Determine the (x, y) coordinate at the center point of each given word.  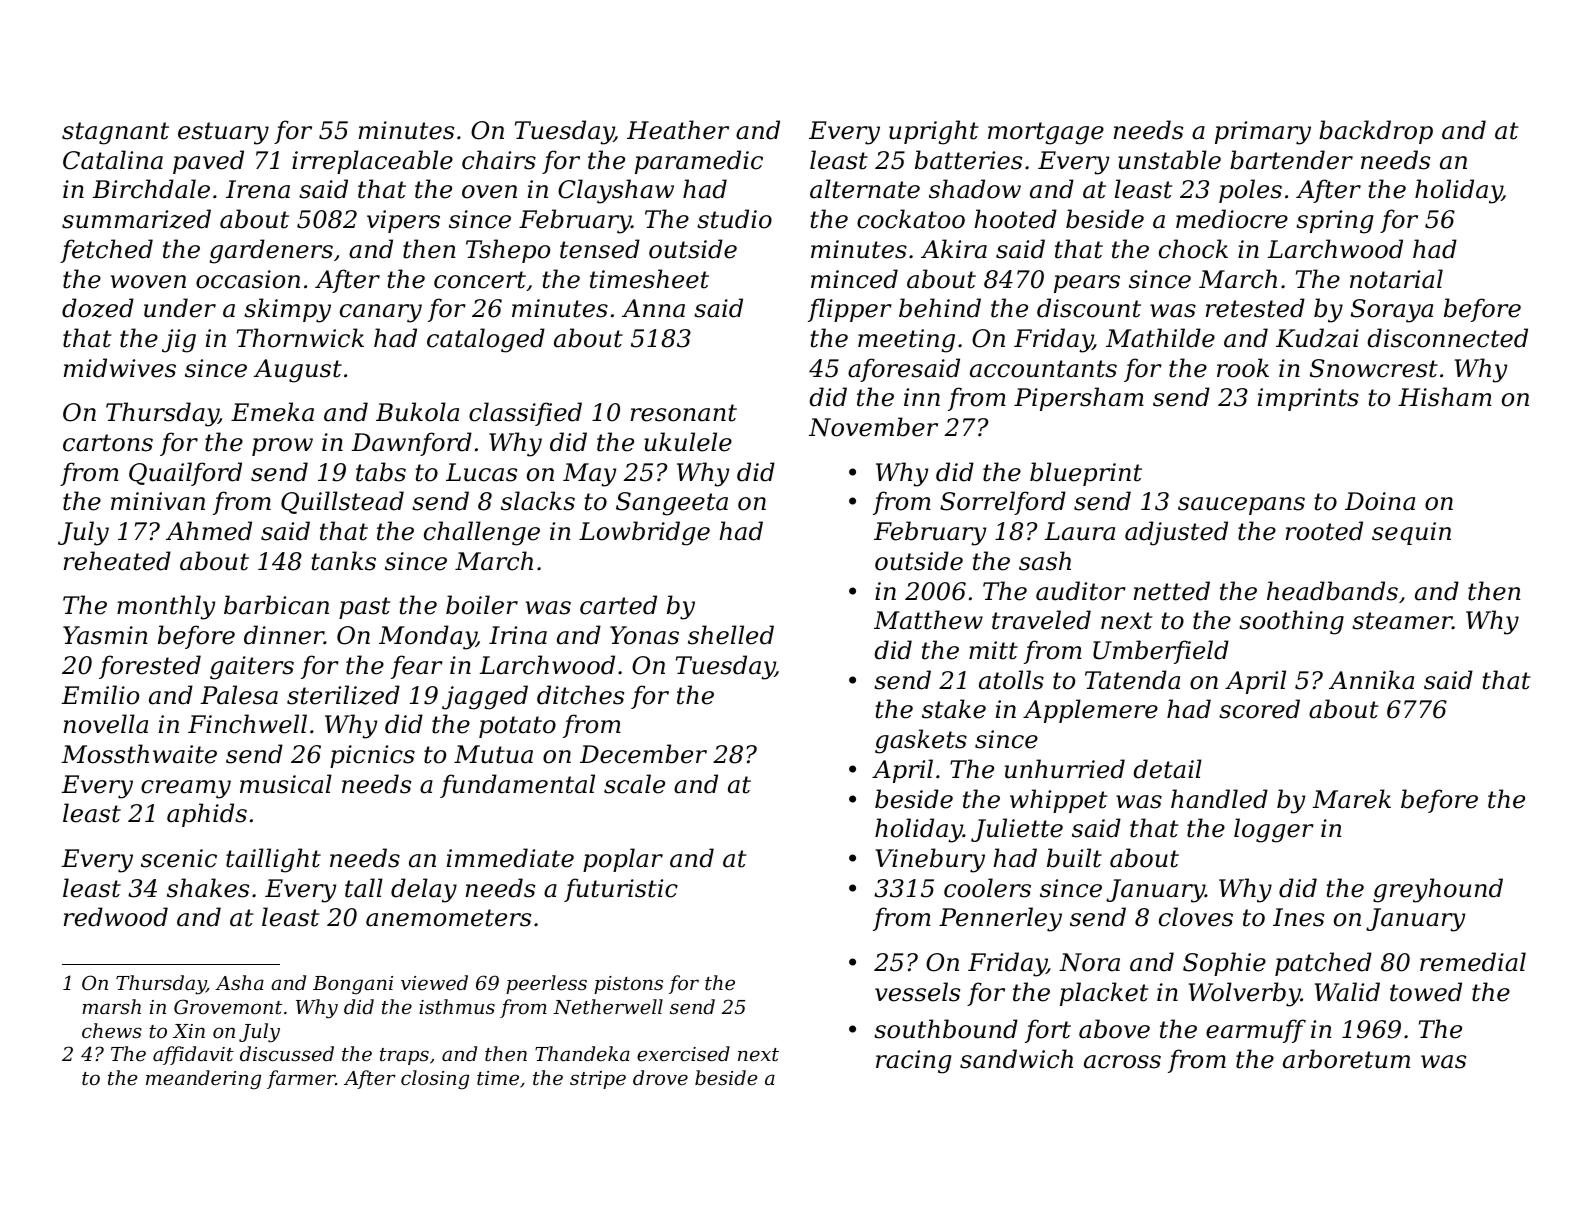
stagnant (115, 133)
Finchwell (247, 724)
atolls (1011, 680)
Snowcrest (1374, 368)
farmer (301, 1079)
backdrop (1376, 132)
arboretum (1346, 1059)
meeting (906, 341)
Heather (678, 130)
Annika (1371, 680)
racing (913, 1062)
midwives (120, 368)
